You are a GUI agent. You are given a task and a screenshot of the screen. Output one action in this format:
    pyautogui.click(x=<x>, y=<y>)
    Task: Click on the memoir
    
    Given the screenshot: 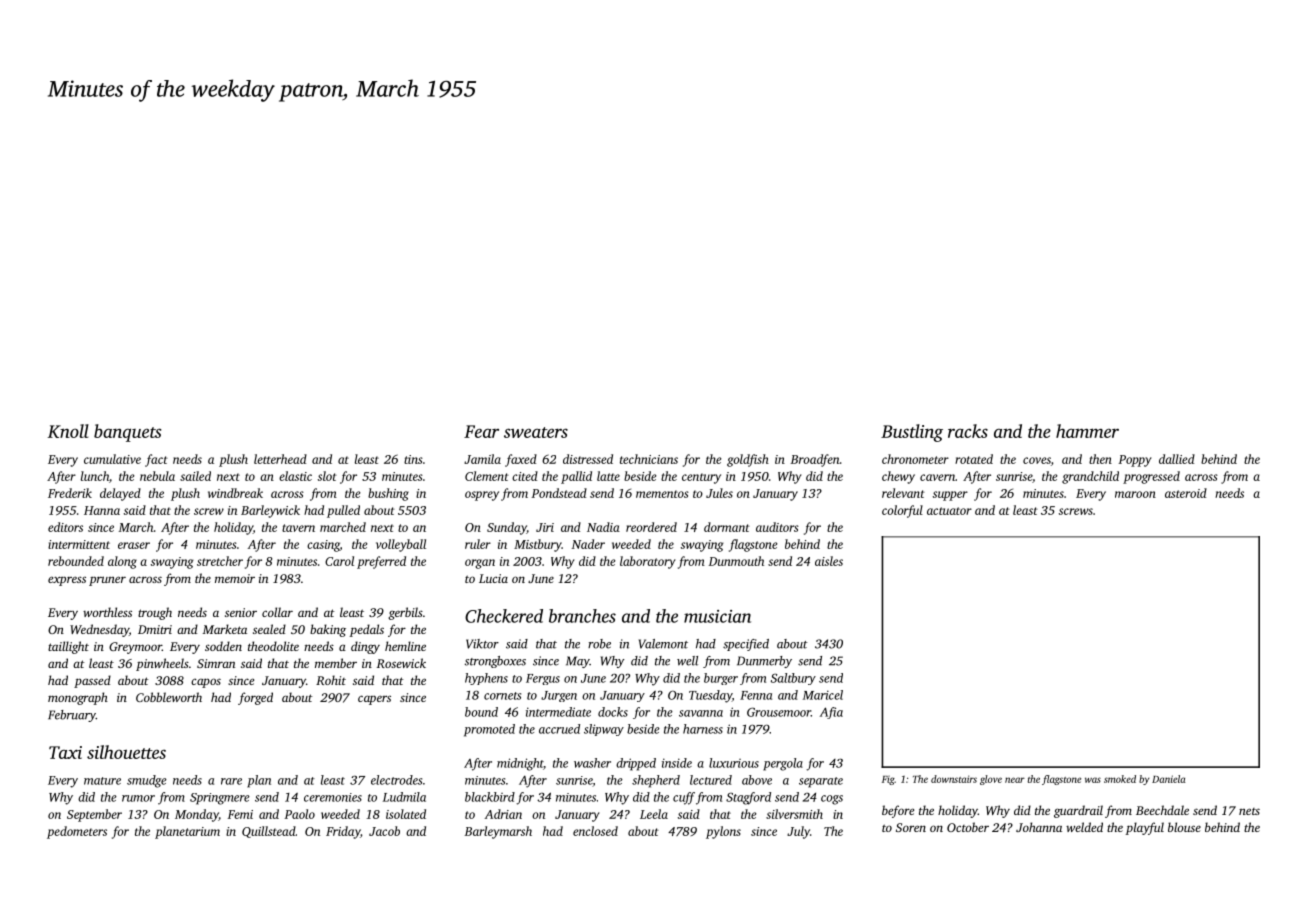 What is the action you would take?
    pyautogui.click(x=235, y=578)
